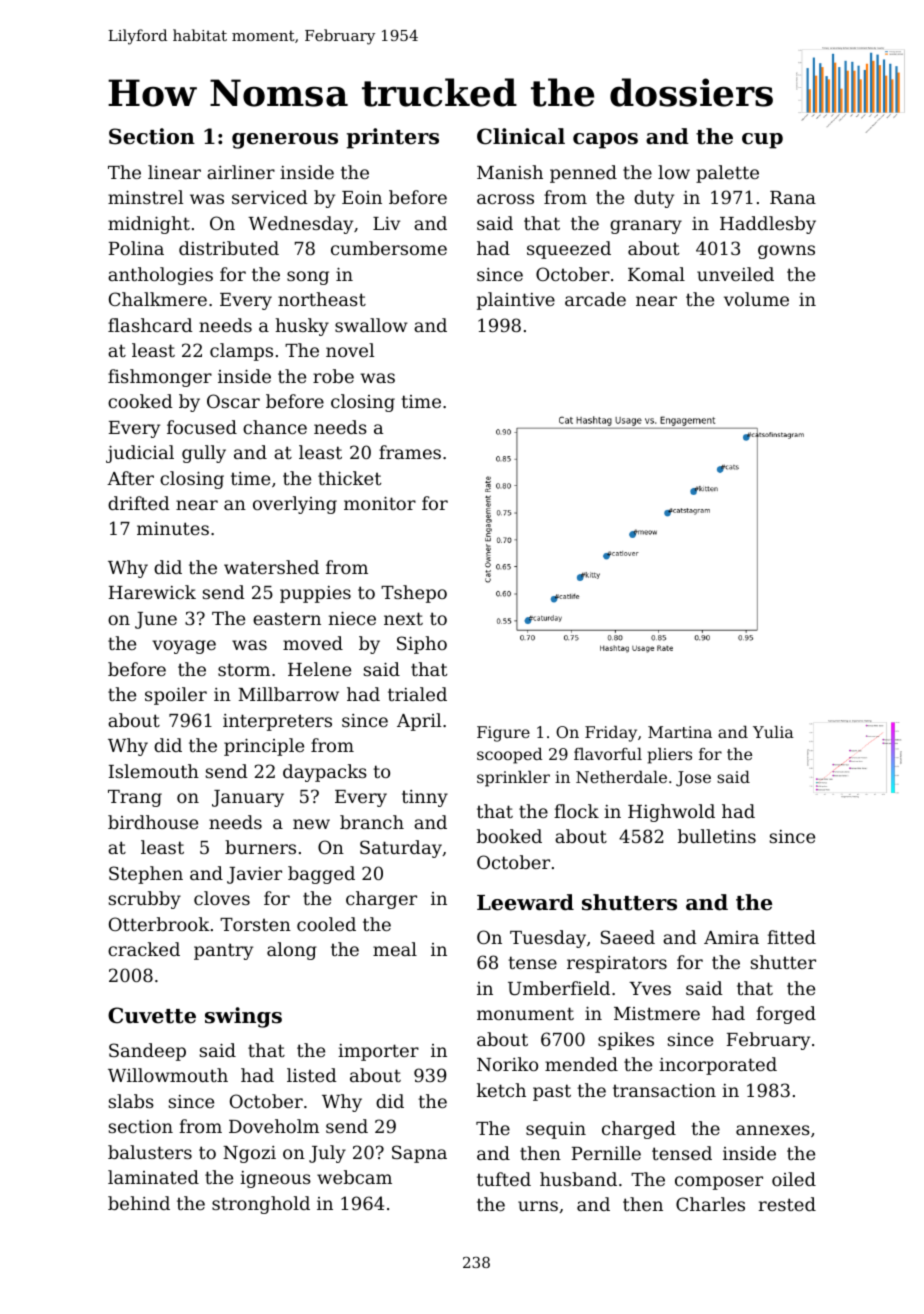  I want to click on voyage, so click(184, 647).
